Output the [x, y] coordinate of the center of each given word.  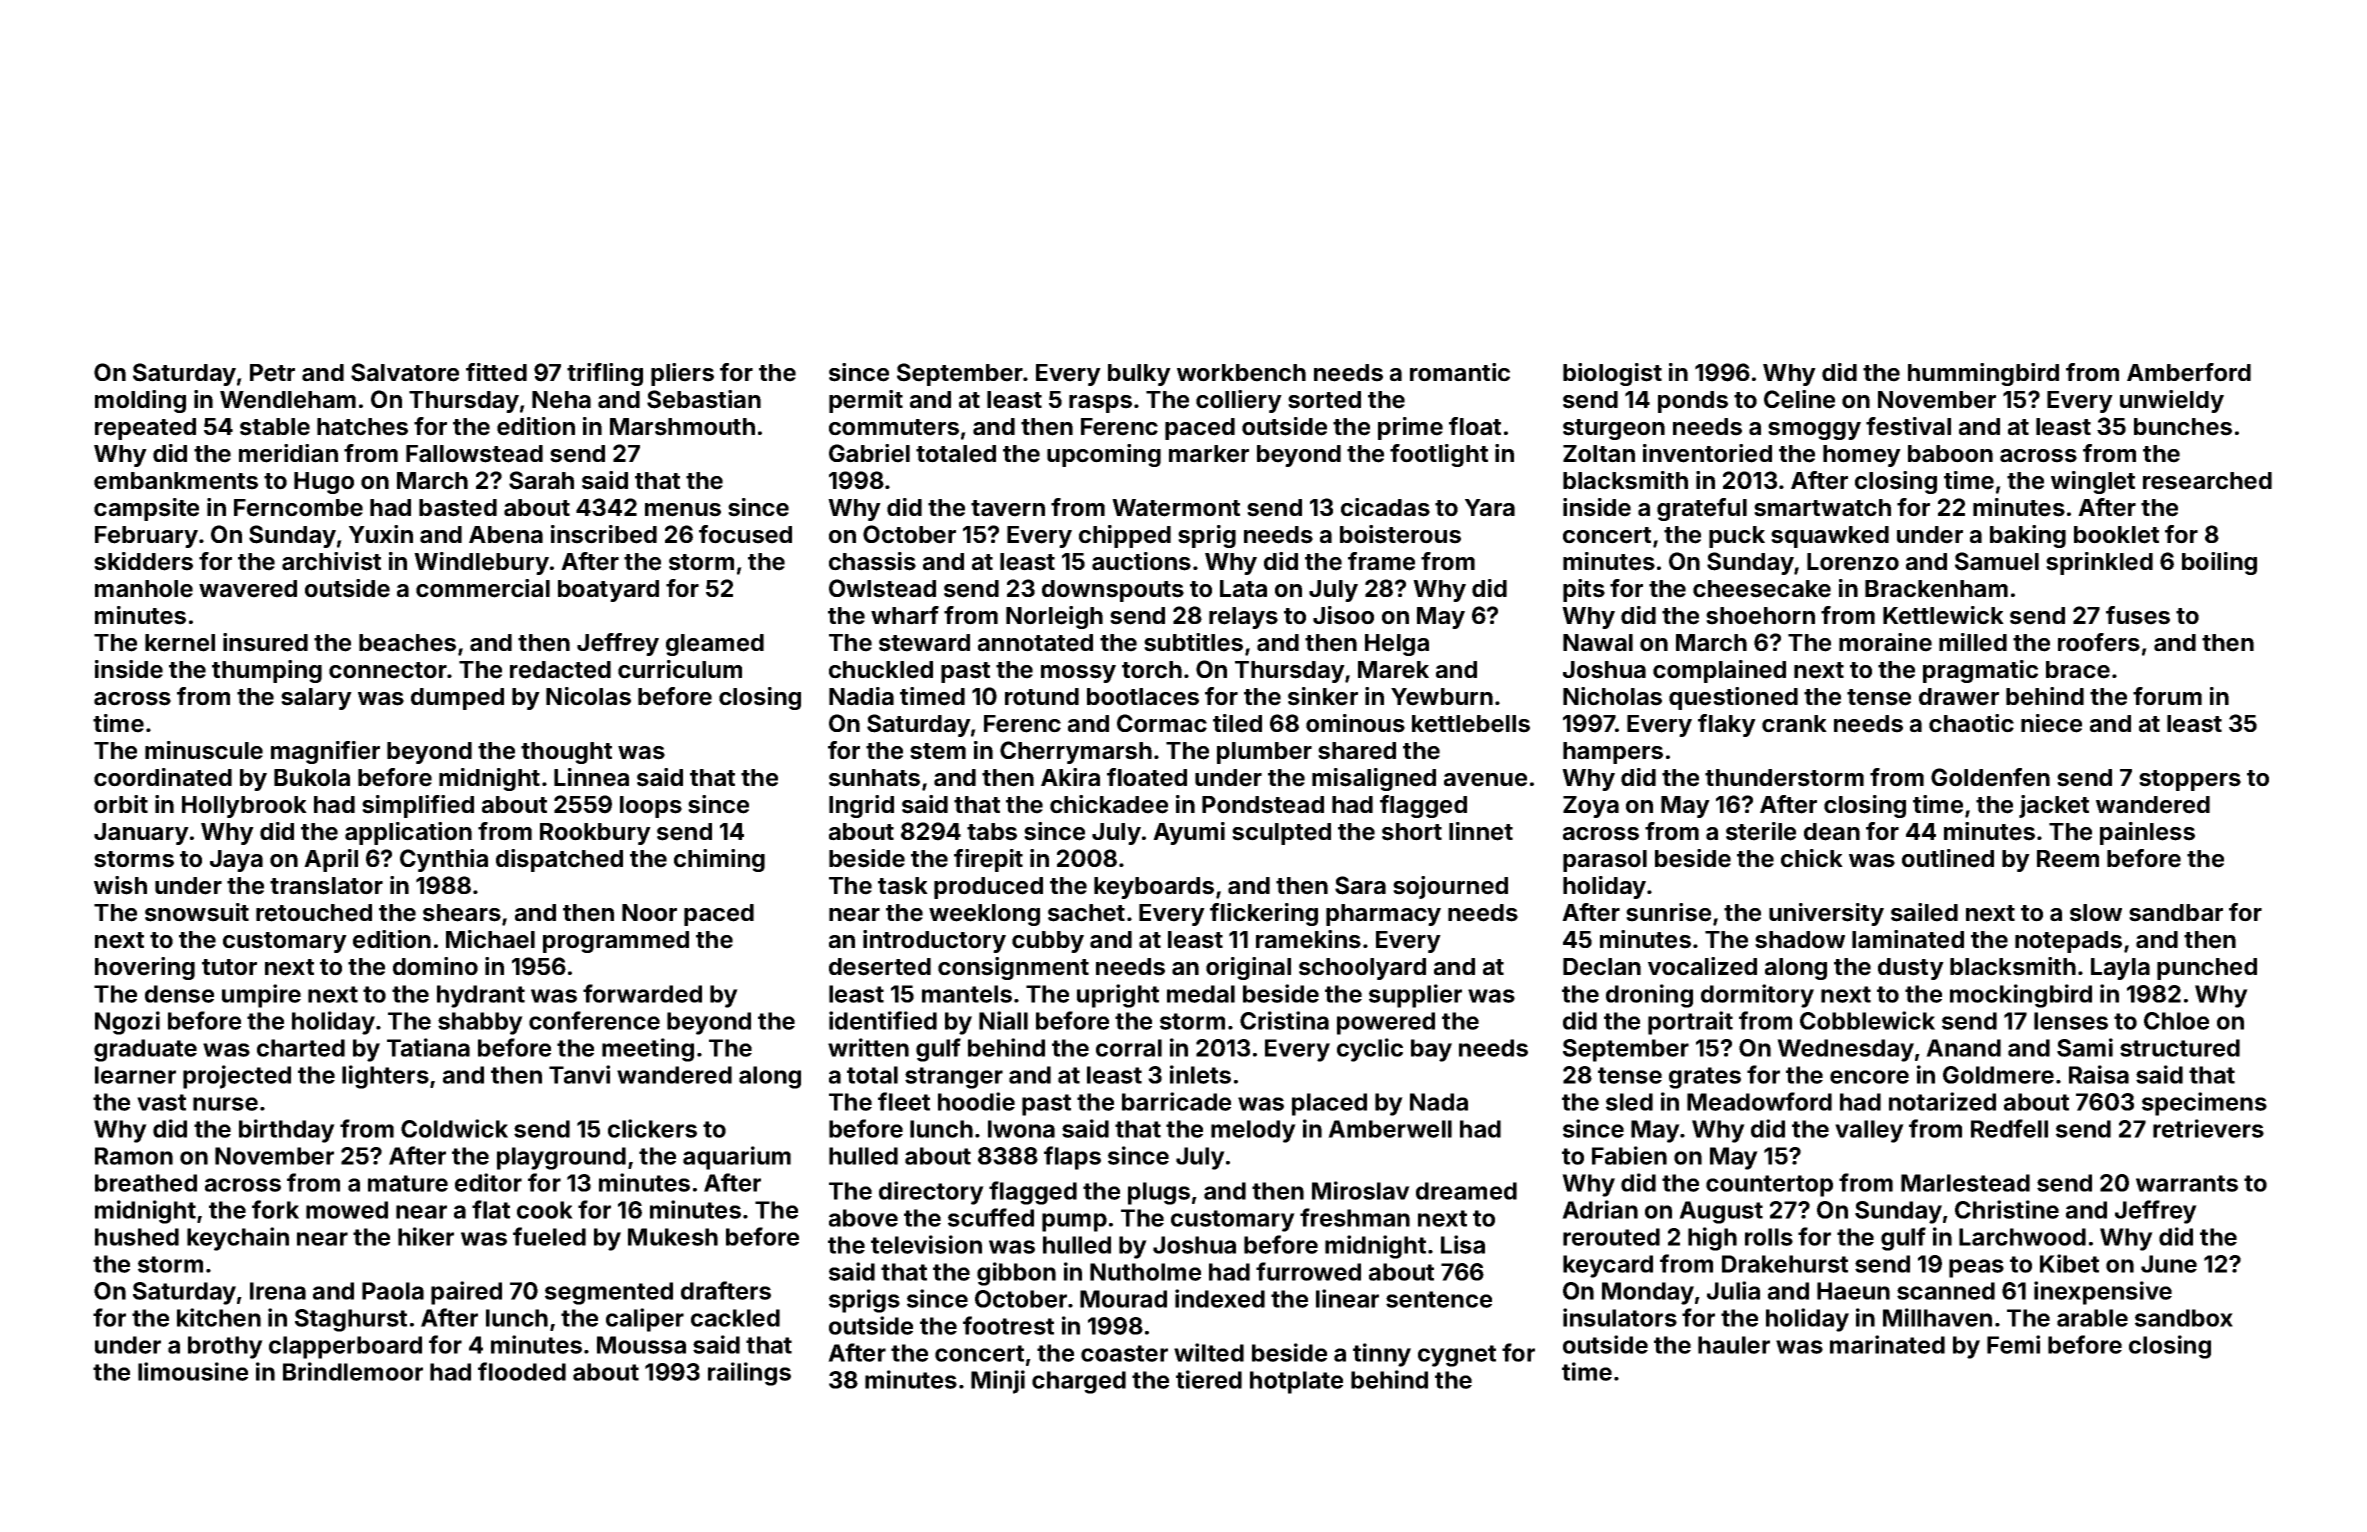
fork [275, 1209]
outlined [1948, 858]
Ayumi [1189, 833]
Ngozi [127, 1023]
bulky [1139, 375]
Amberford [2189, 372]
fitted [496, 372]
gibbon [1016, 1274]
